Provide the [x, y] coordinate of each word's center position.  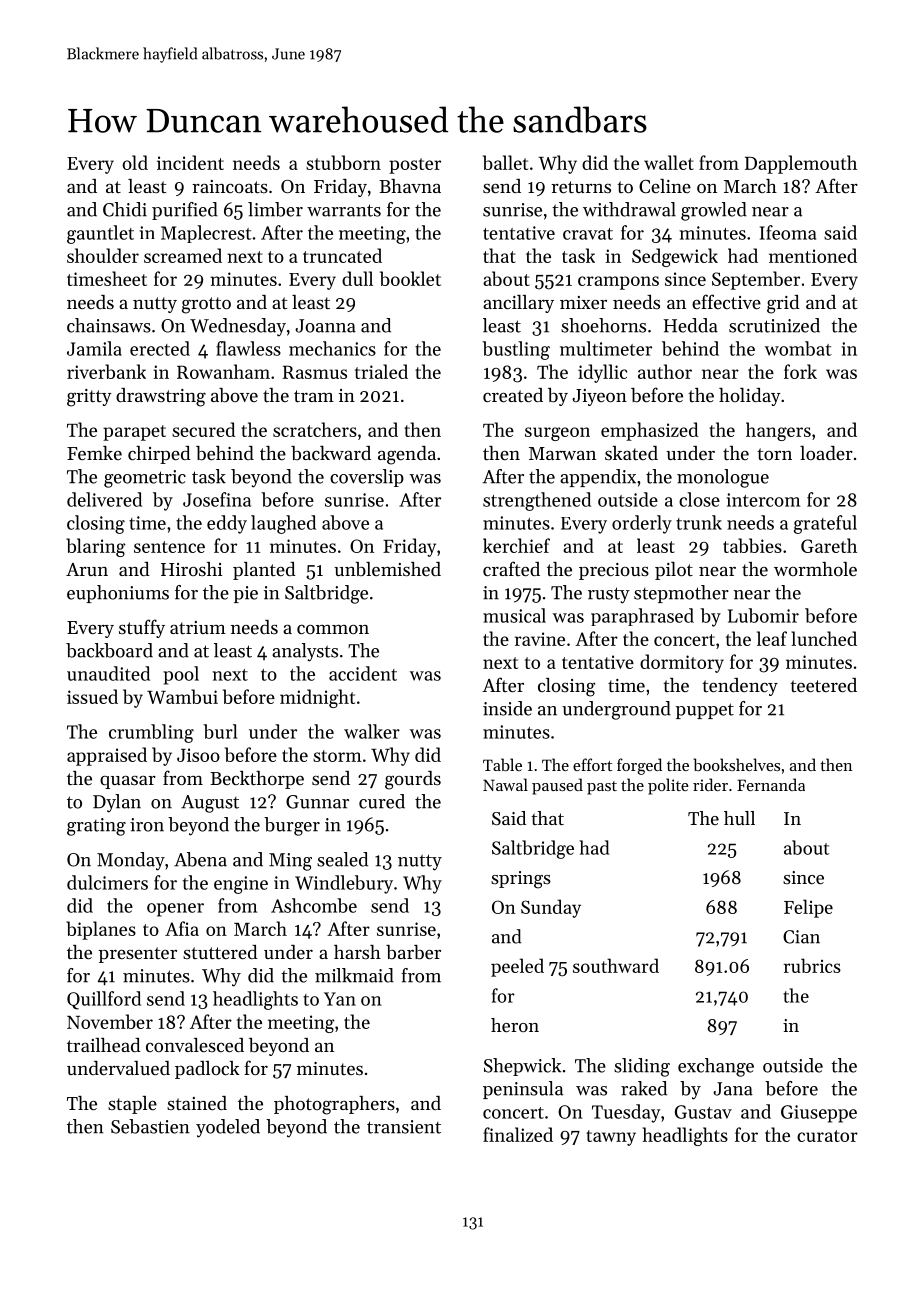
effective [726, 301]
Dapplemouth [801, 164]
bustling [516, 350]
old [135, 162]
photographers [334, 1105]
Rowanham [223, 371]
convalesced [195, 1045]
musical [514, 615]
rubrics [812, 965]
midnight [317, 698]
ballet [505, 162]
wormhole [815, 569]
